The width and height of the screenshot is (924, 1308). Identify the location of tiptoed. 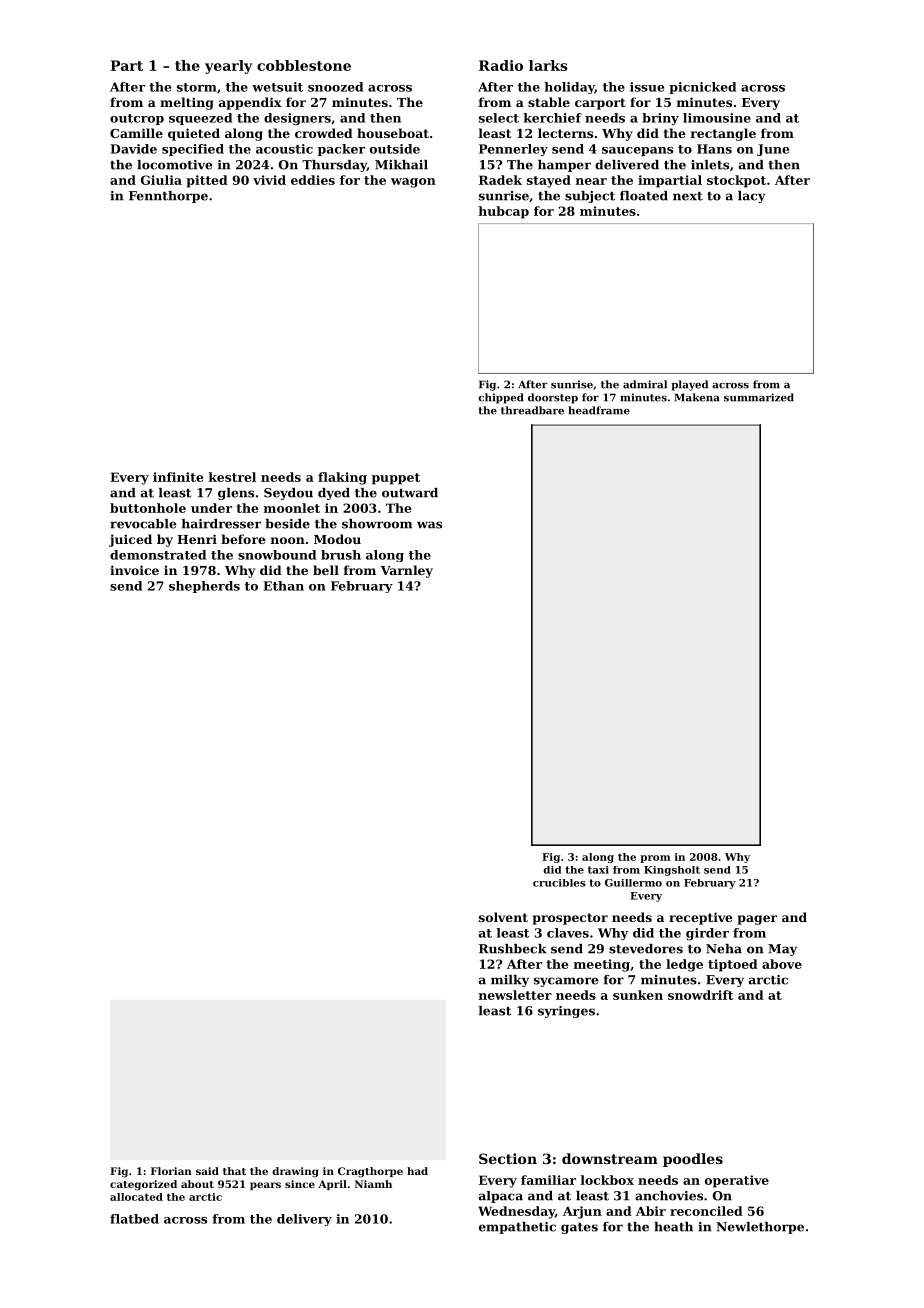
(733, 965).
